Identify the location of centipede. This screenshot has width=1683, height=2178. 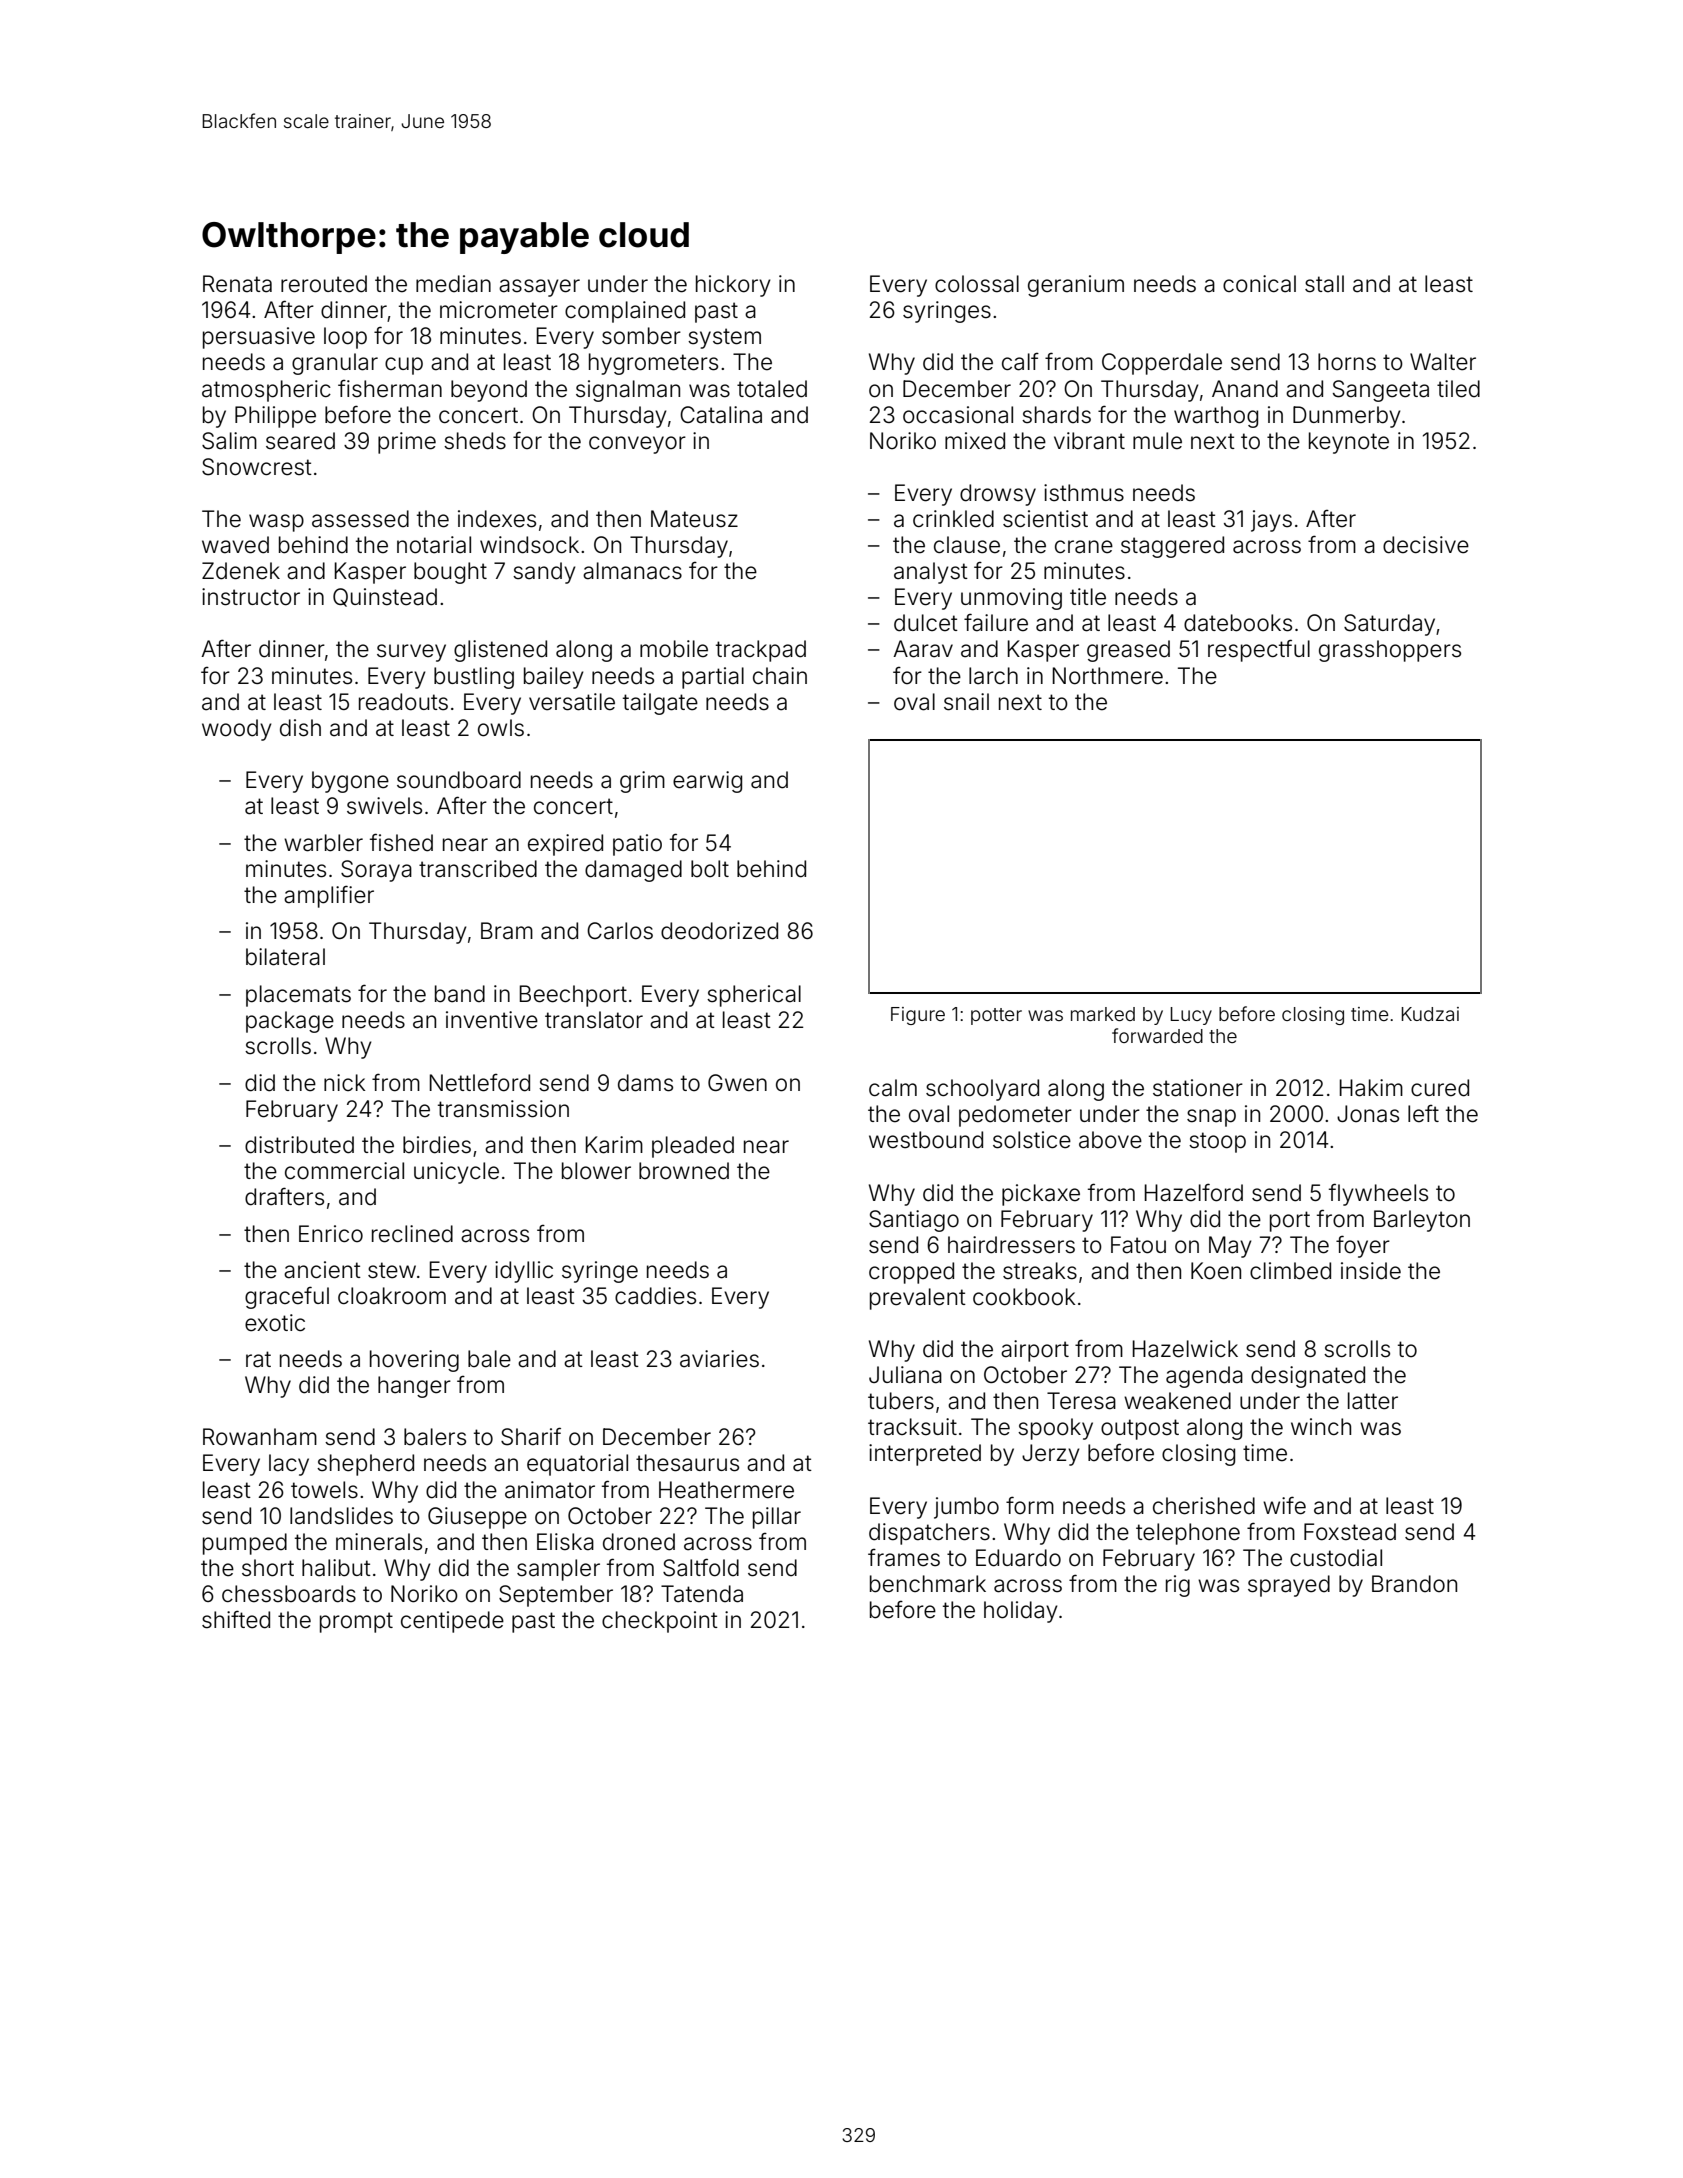
(452, 1622).
